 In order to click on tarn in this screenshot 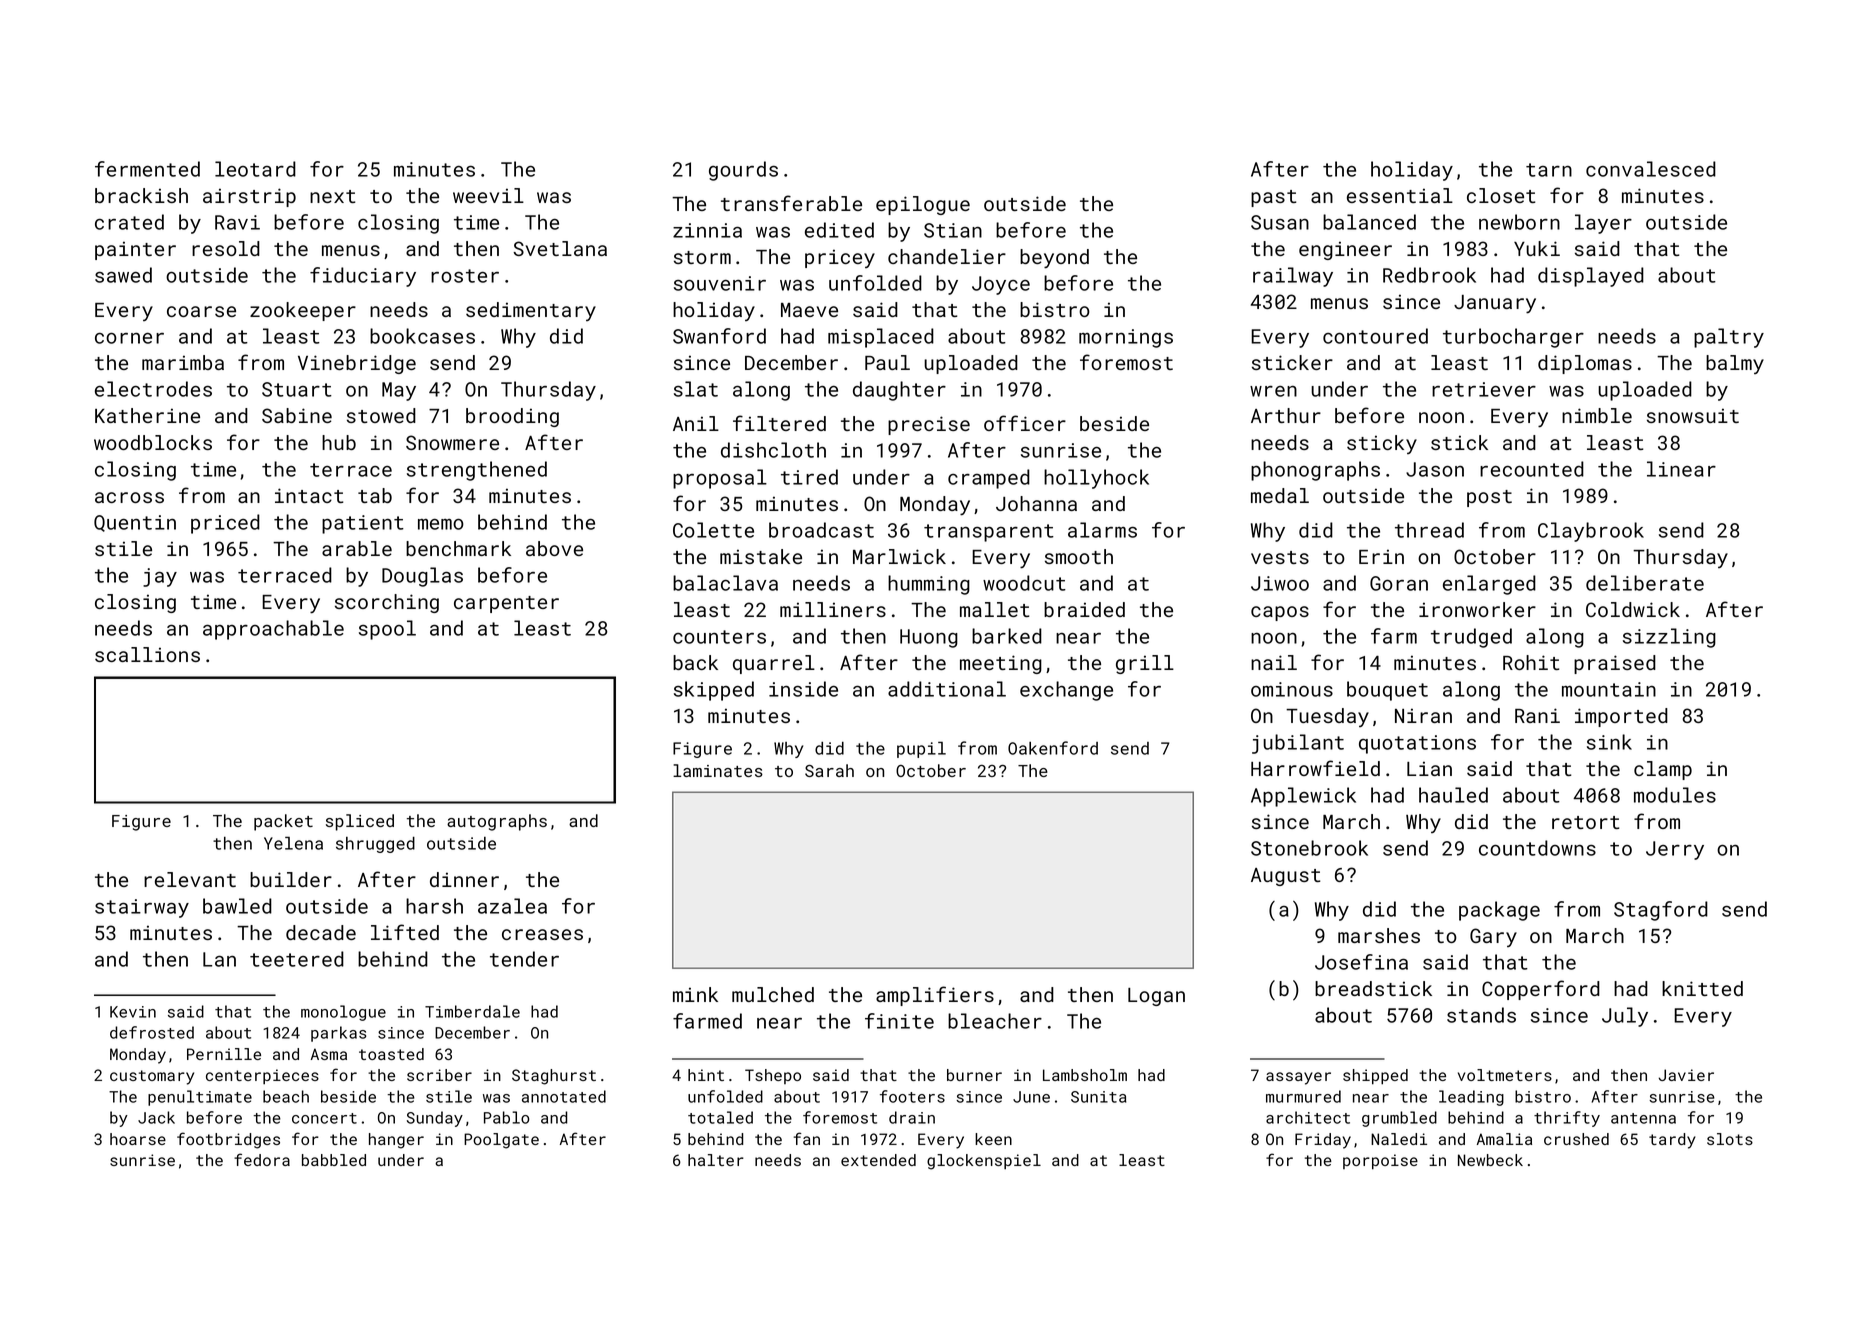, I will do `click(1549, 170)`.
